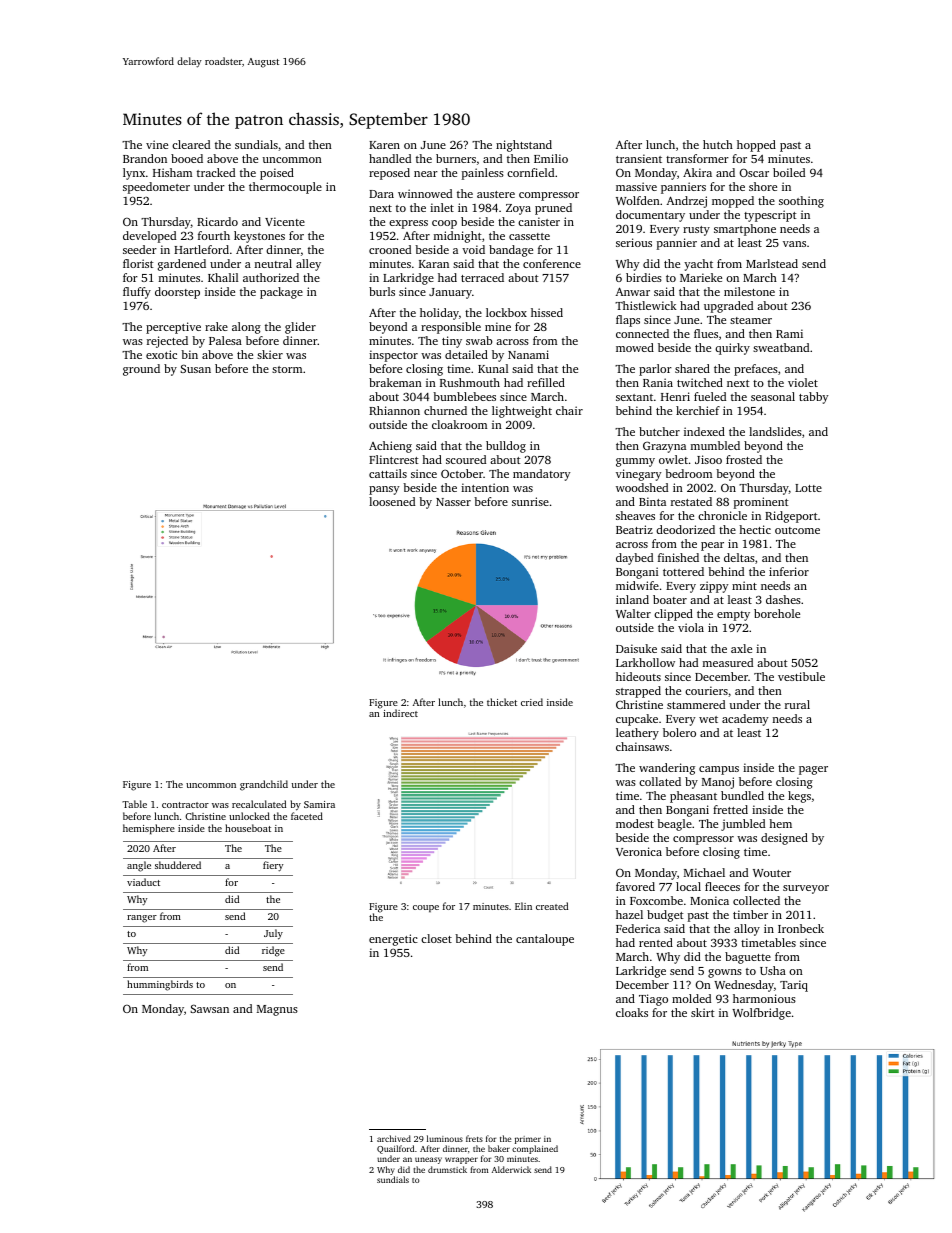 The height and width of the document is (1233, 952). Describe the element at coordinates (145, 158) in the document. I see `Brandon` at that location.
